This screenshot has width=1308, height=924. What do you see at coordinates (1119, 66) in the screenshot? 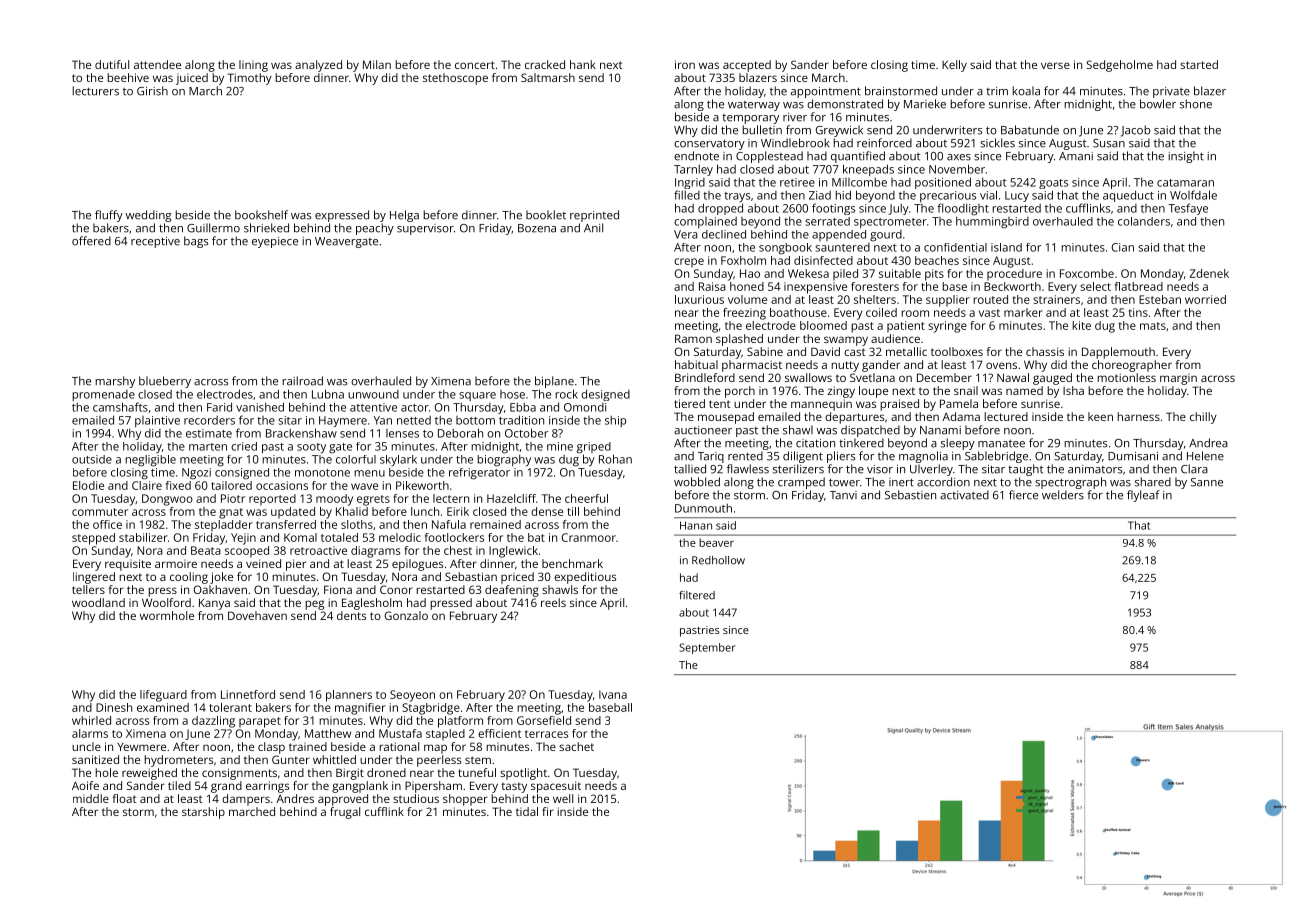
I see `Sedgeholme` at bounding box center [1119, 66].
